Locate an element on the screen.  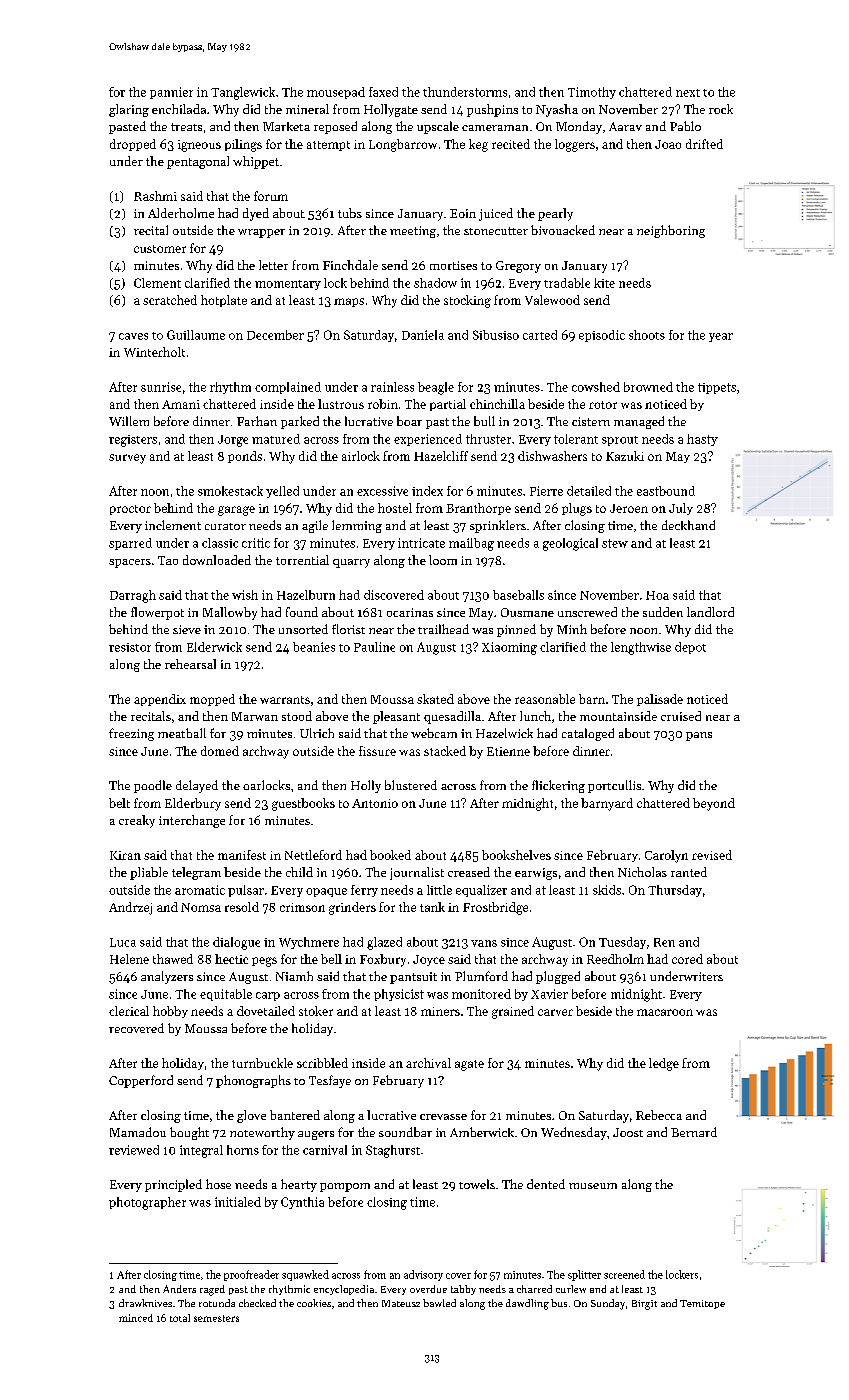
beyond is located at coordinates (714, 804).
